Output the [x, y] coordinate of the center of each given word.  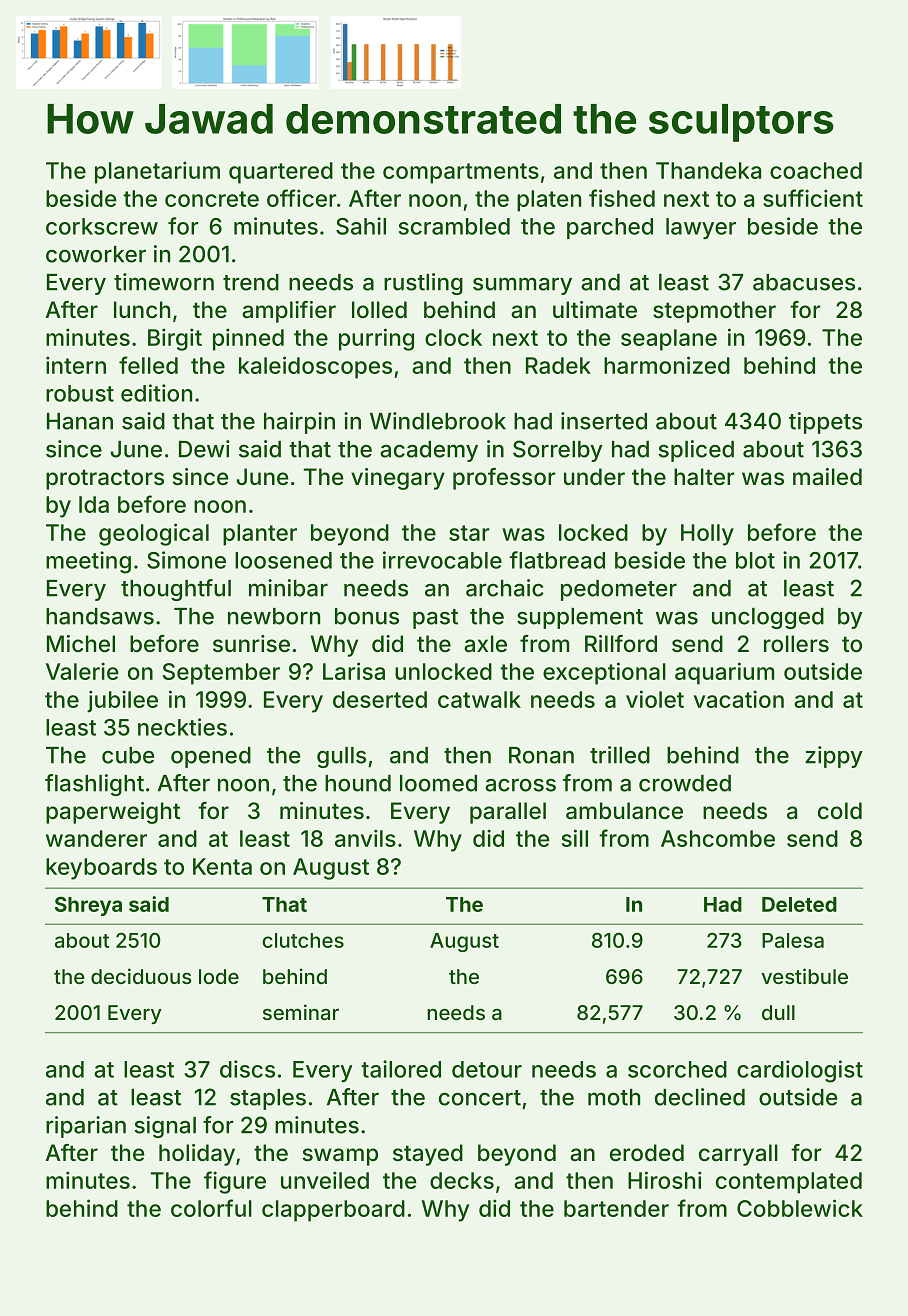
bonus [367, 616]
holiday [197, 1155]
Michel [81, 643]
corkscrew [102, 226]
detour [487, 1069]
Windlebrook [438, 421]
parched [610, 228]
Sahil [361, 226]
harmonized [667, 365]
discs [247, 1069]
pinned [248, 339]
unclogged [768, 618]
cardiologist [800, 1071]
